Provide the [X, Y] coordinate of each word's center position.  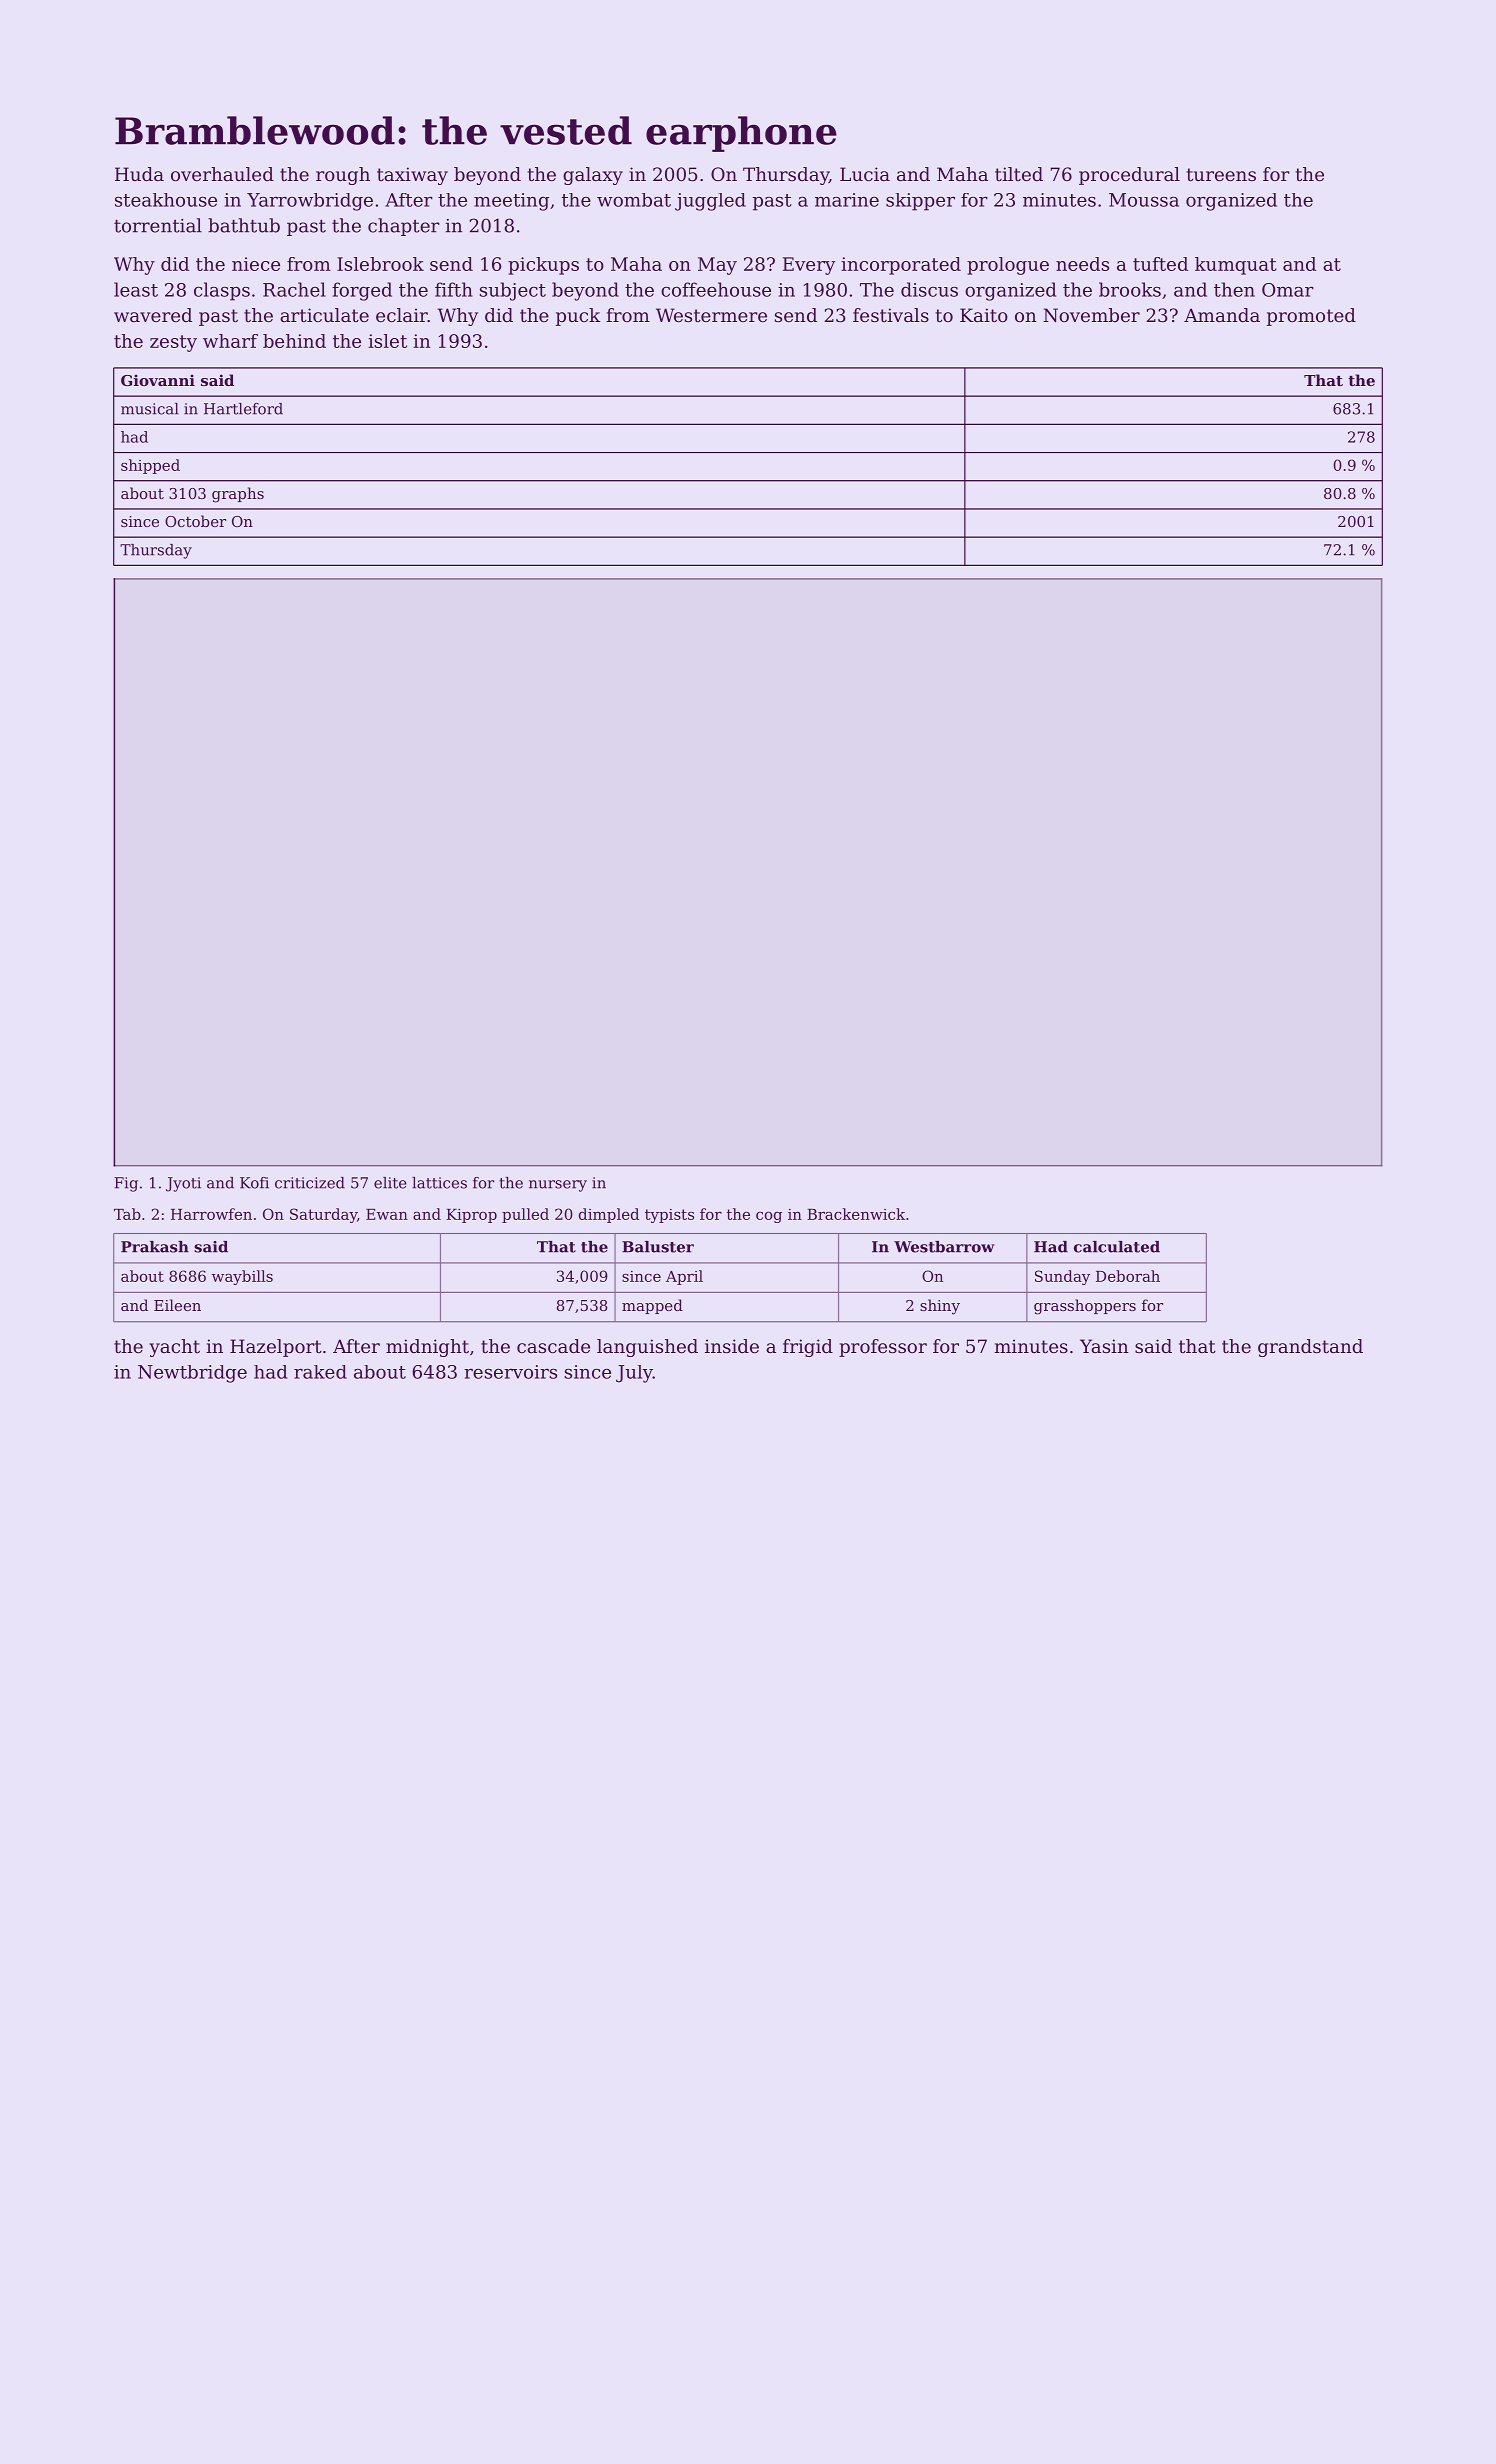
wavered [153, 315]
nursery [558, 1186]
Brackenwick [856, 1214]
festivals [891, 315]
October [195, 521]
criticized [310, 1183]
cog [769, 1217]
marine [847, 200]
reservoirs [510, 1372]
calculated [1117, 1247]
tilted [1019, 174]
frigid [808, 1348]
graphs [238, 495]
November [1091, 315]
